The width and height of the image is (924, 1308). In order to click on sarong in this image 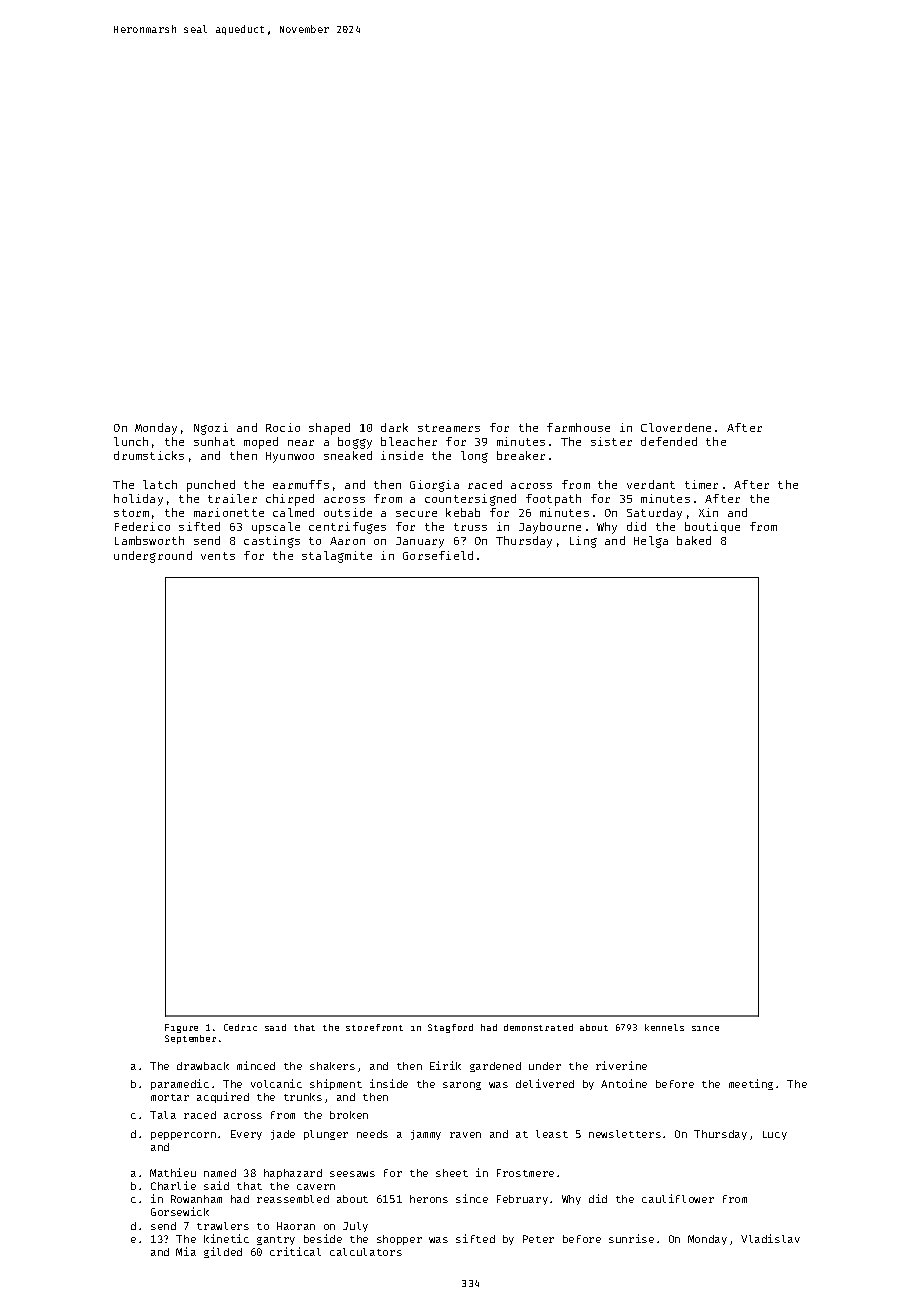, I will do `click(462, 1086)`.
